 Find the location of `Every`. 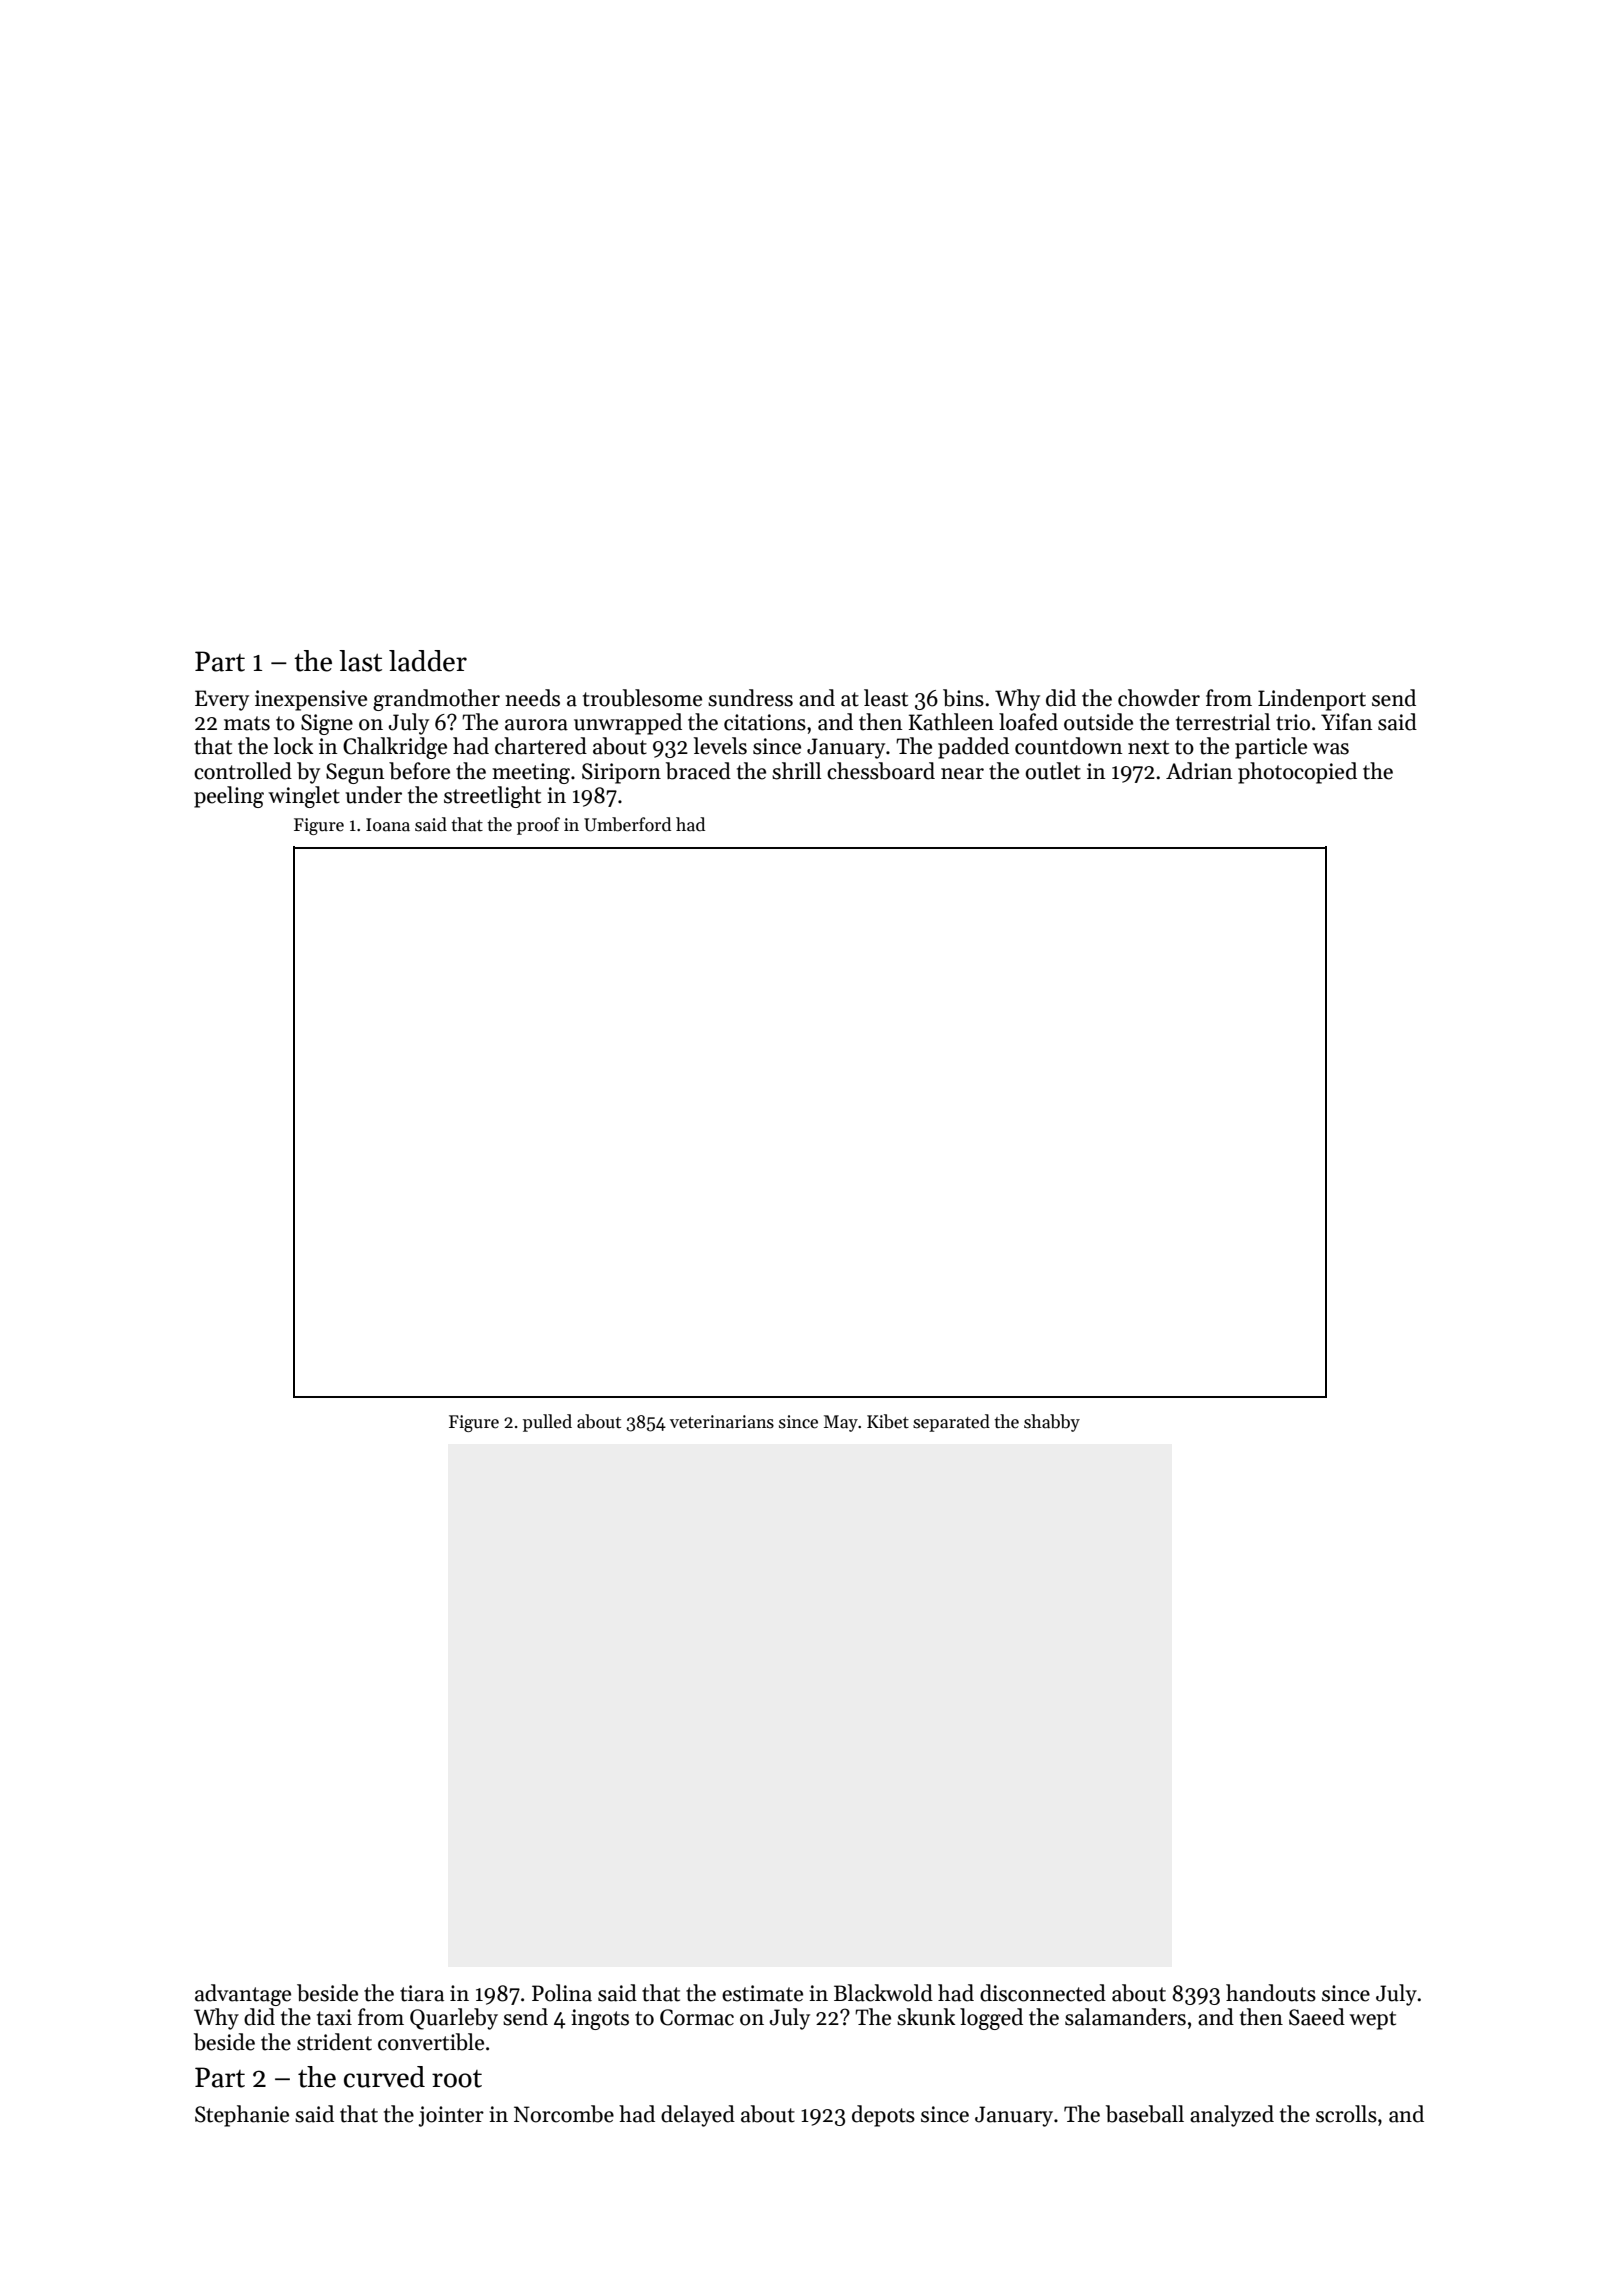

Every is located at coordinates (222, 700).
